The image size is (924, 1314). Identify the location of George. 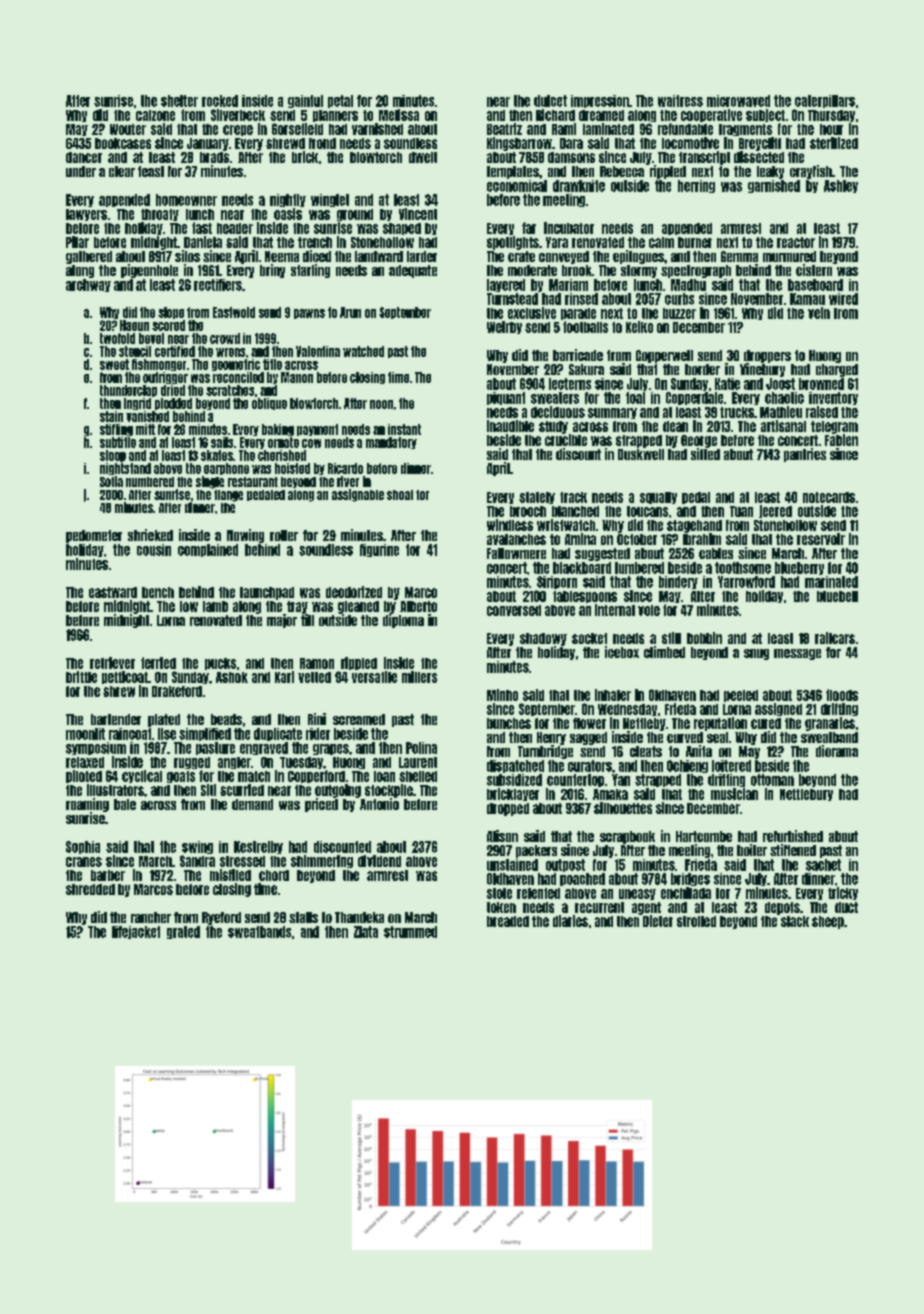
(699, 441).
